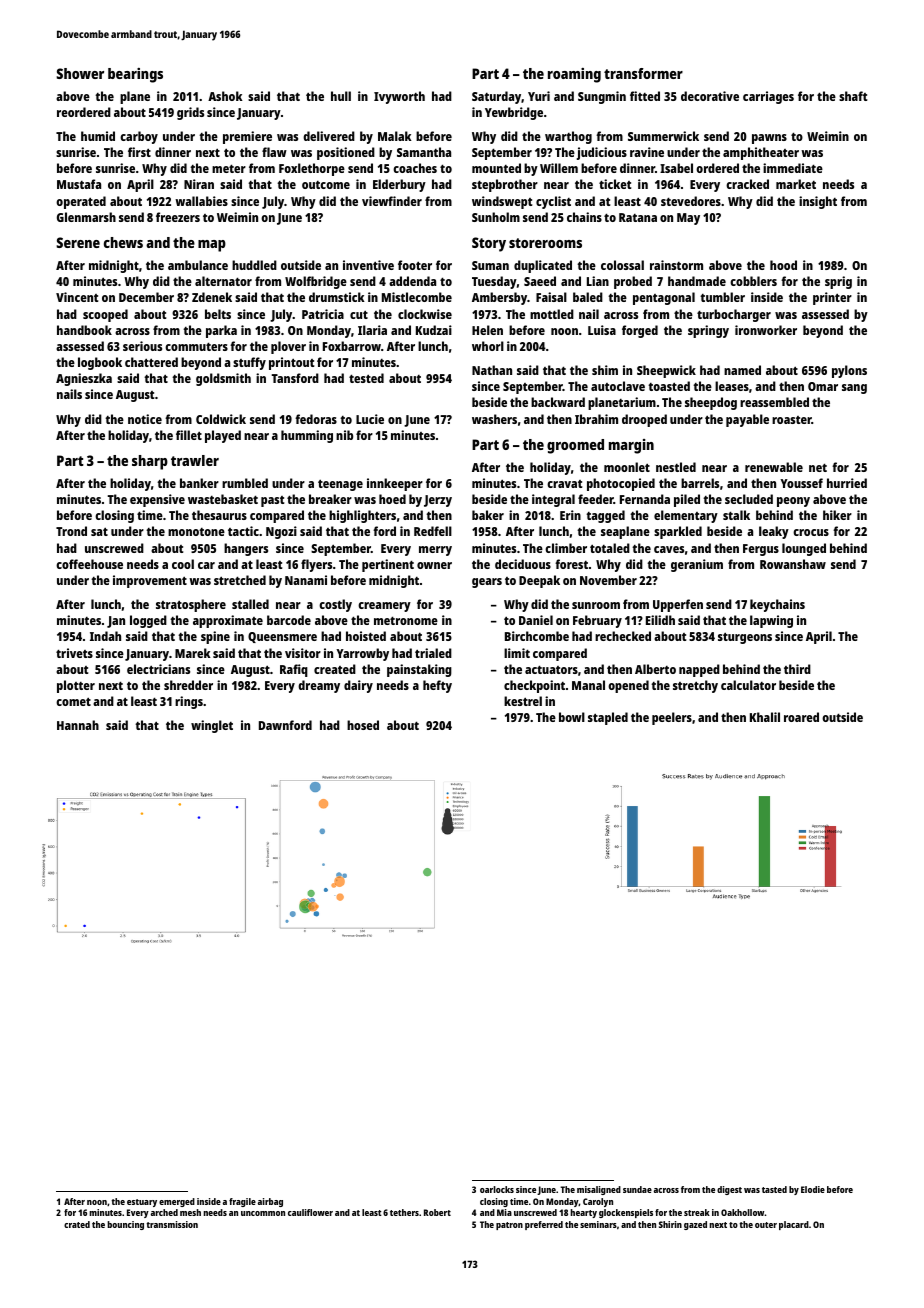 This page has height=1308, width=924. What do you see at coordinates (793, 168) in the page?
I see `immediate` at bounding box center [793, 168].
